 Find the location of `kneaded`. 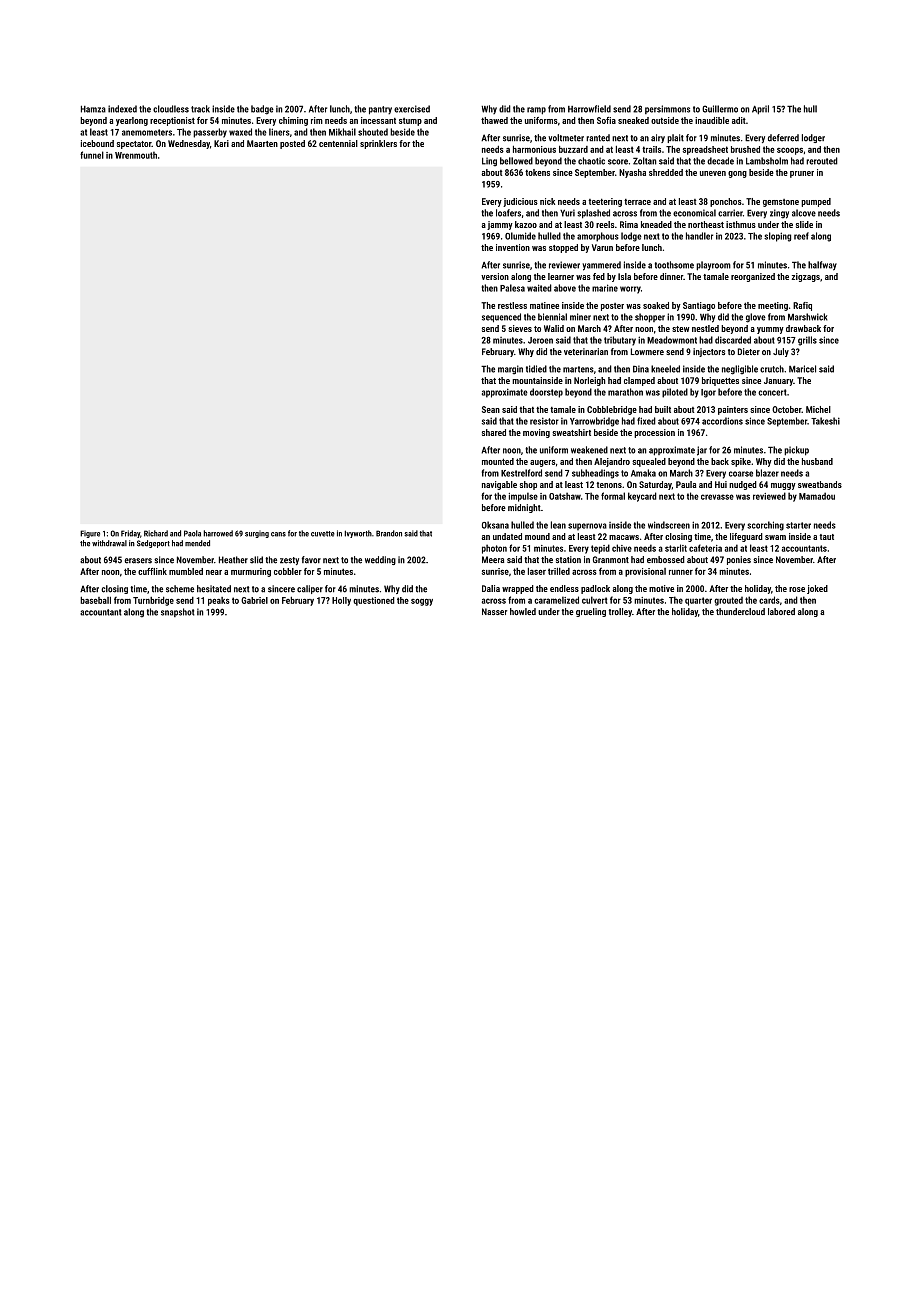

kneaded is located at coordinates (656, 224).
